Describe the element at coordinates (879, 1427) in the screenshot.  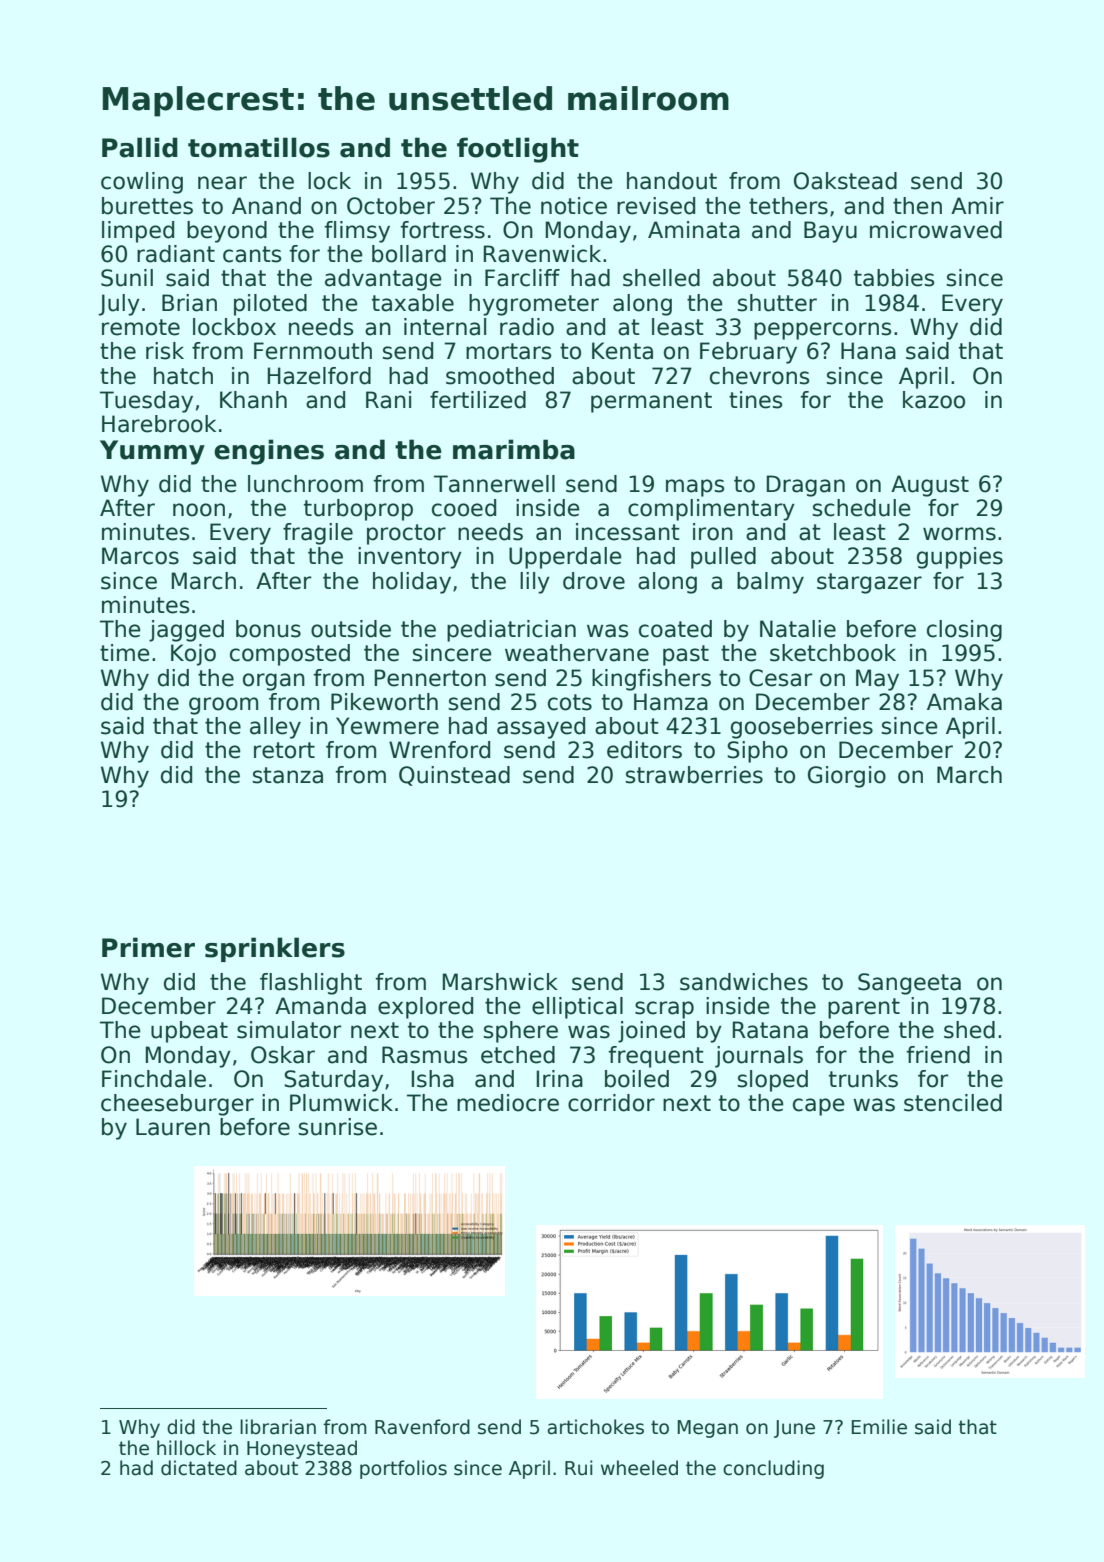
I see `Emilie` at that location.
